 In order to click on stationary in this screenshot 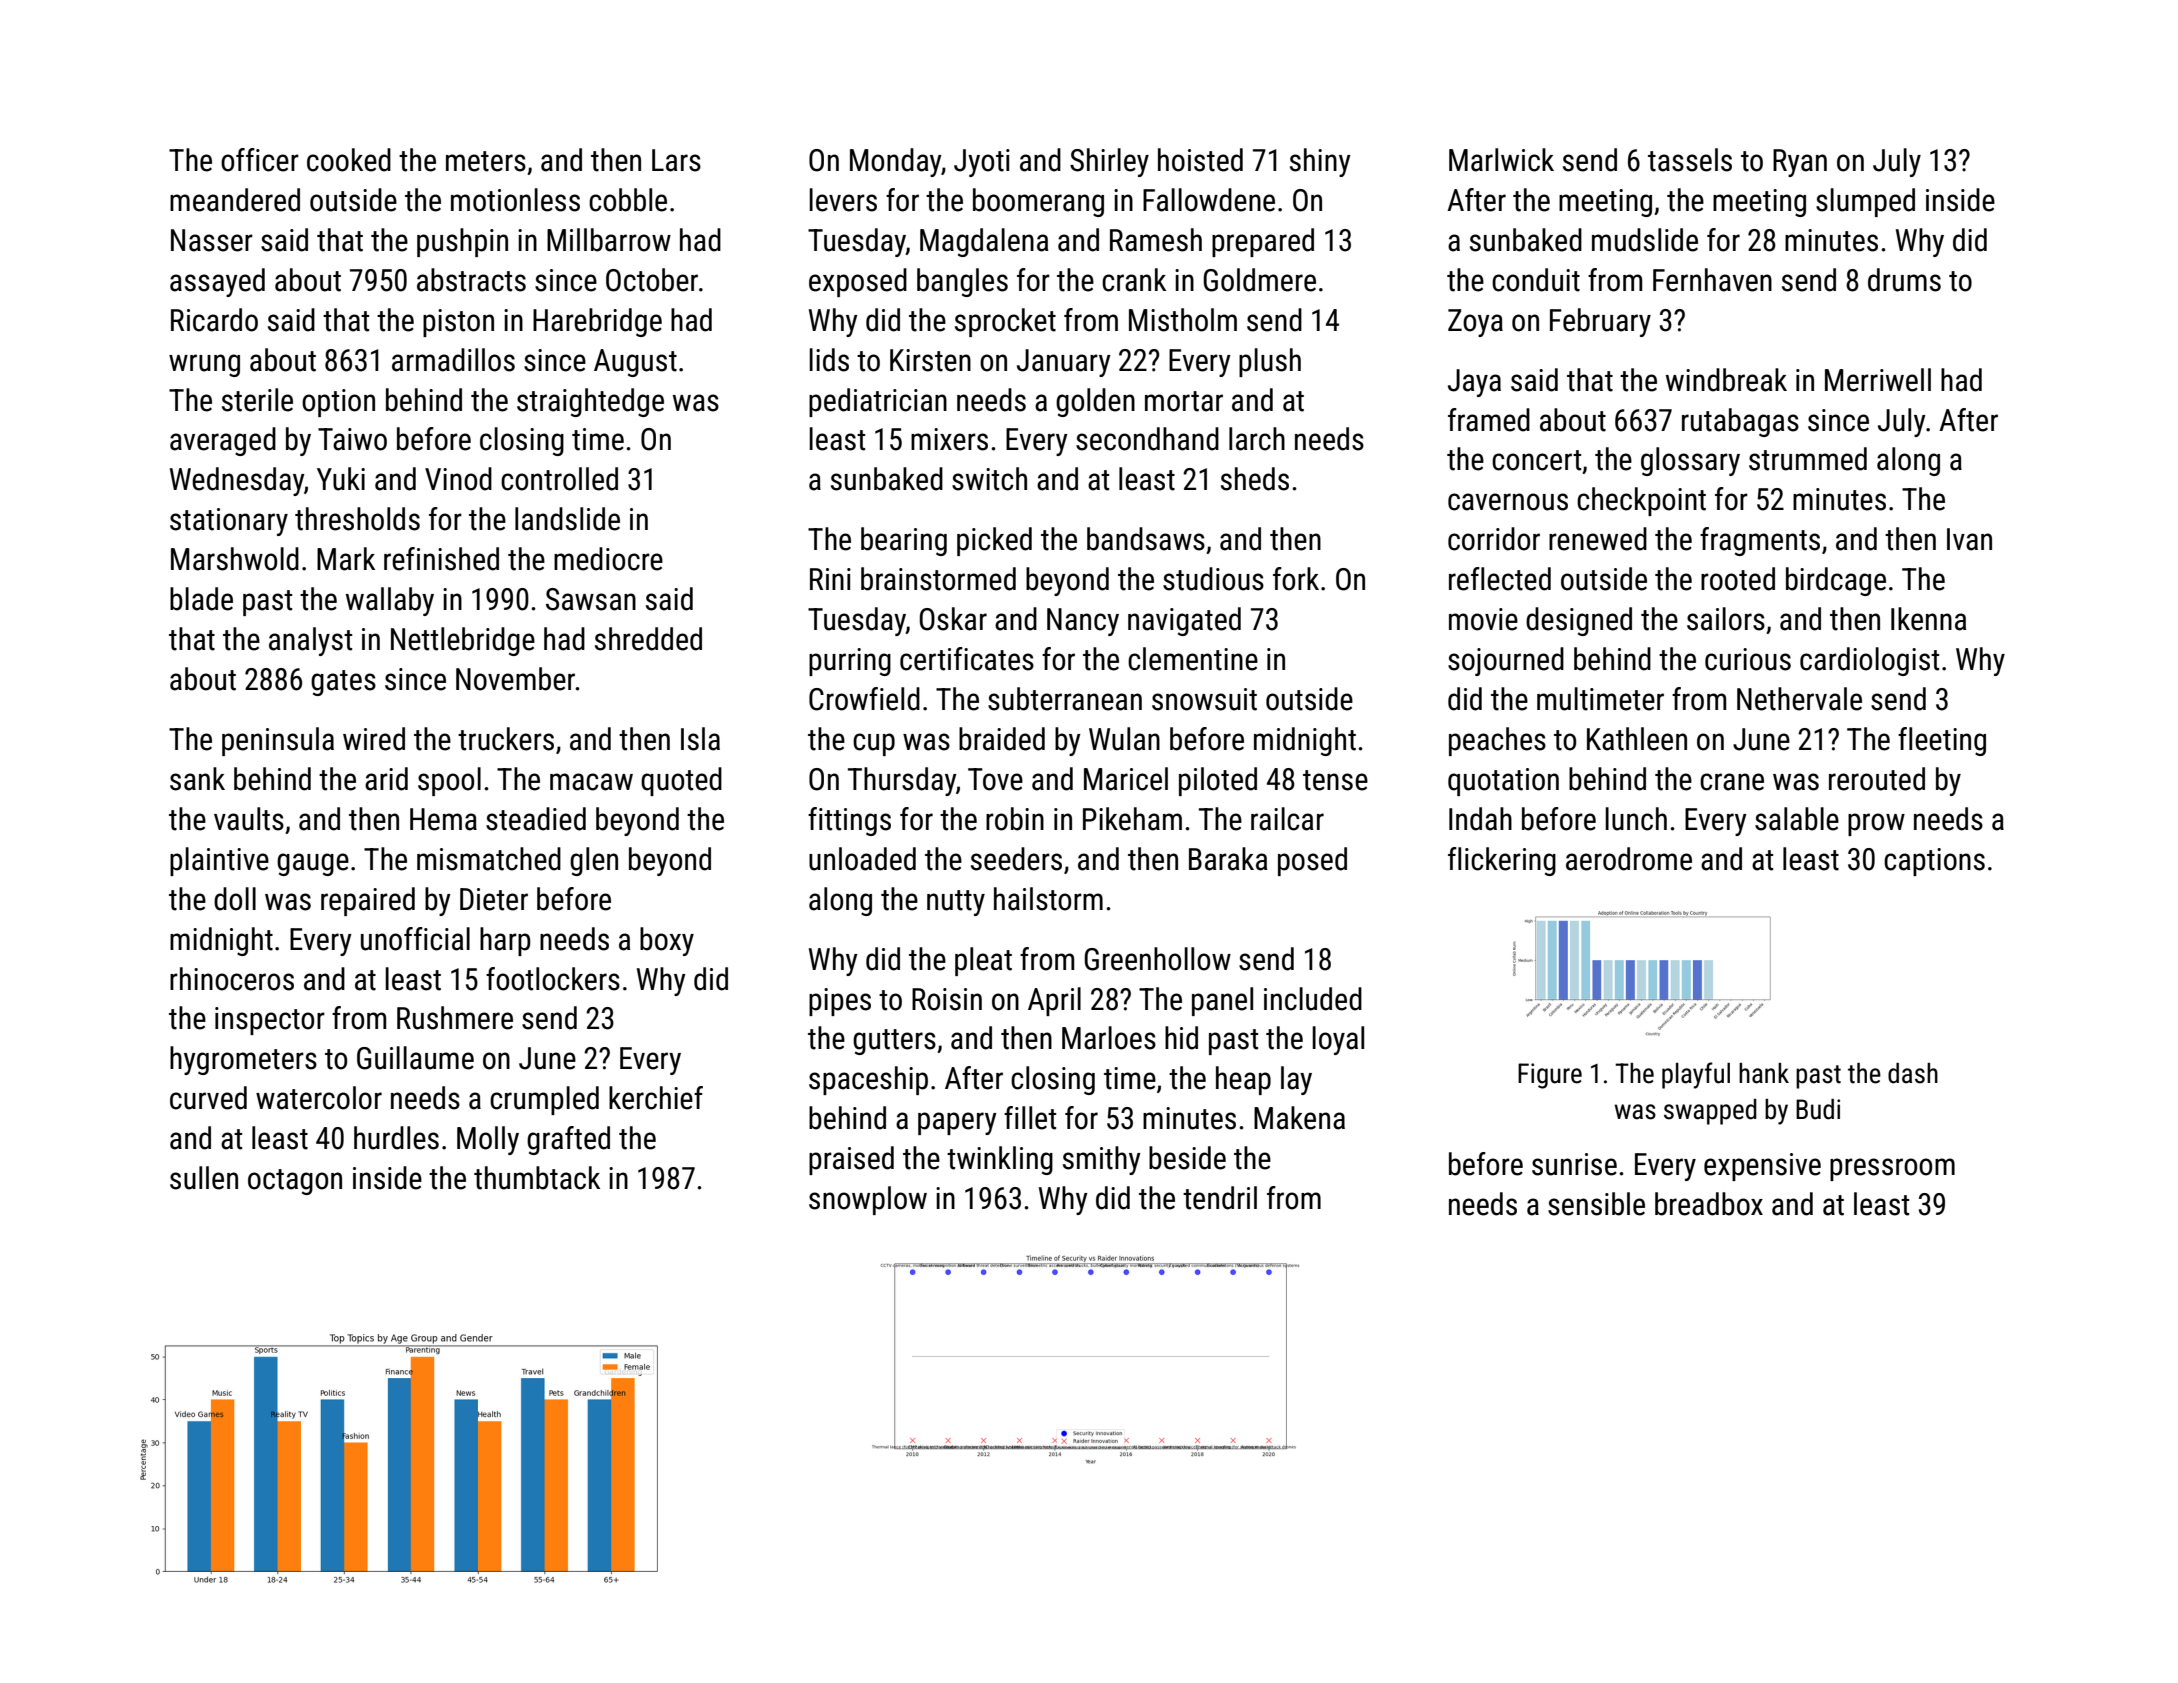, I will do `click(229, 522)`.
